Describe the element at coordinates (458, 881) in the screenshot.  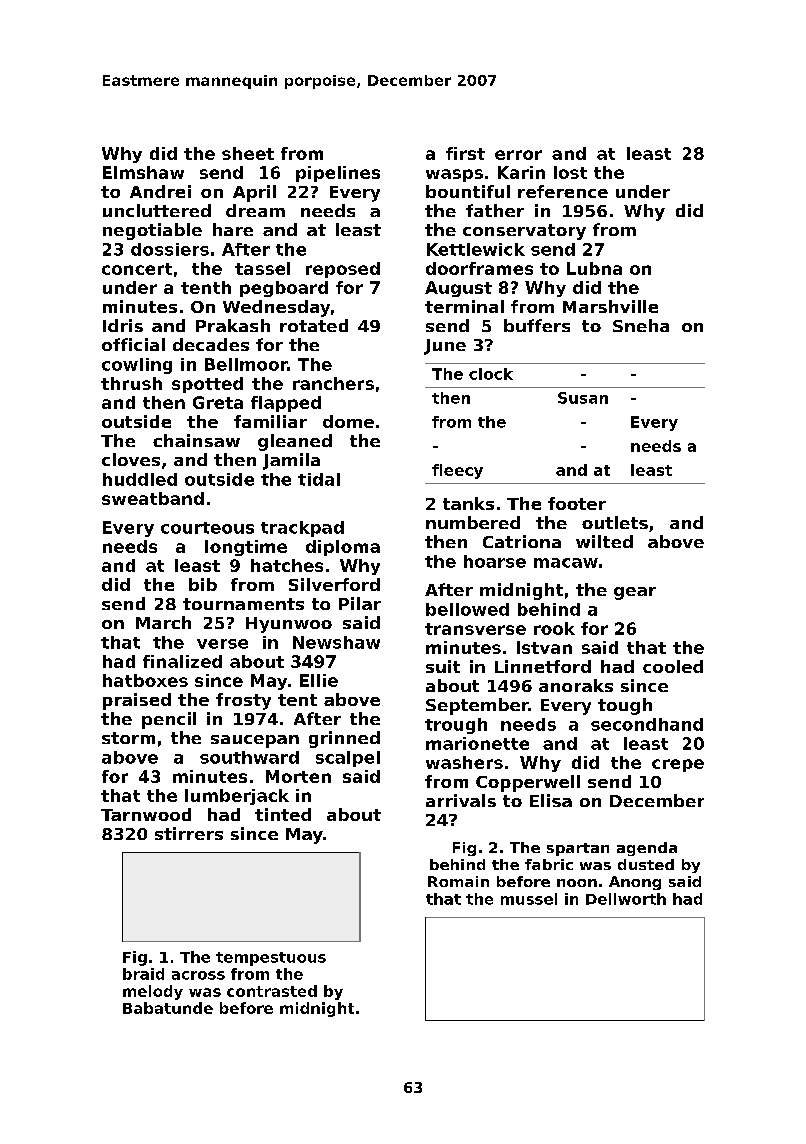
I see `Romain` at that location.
